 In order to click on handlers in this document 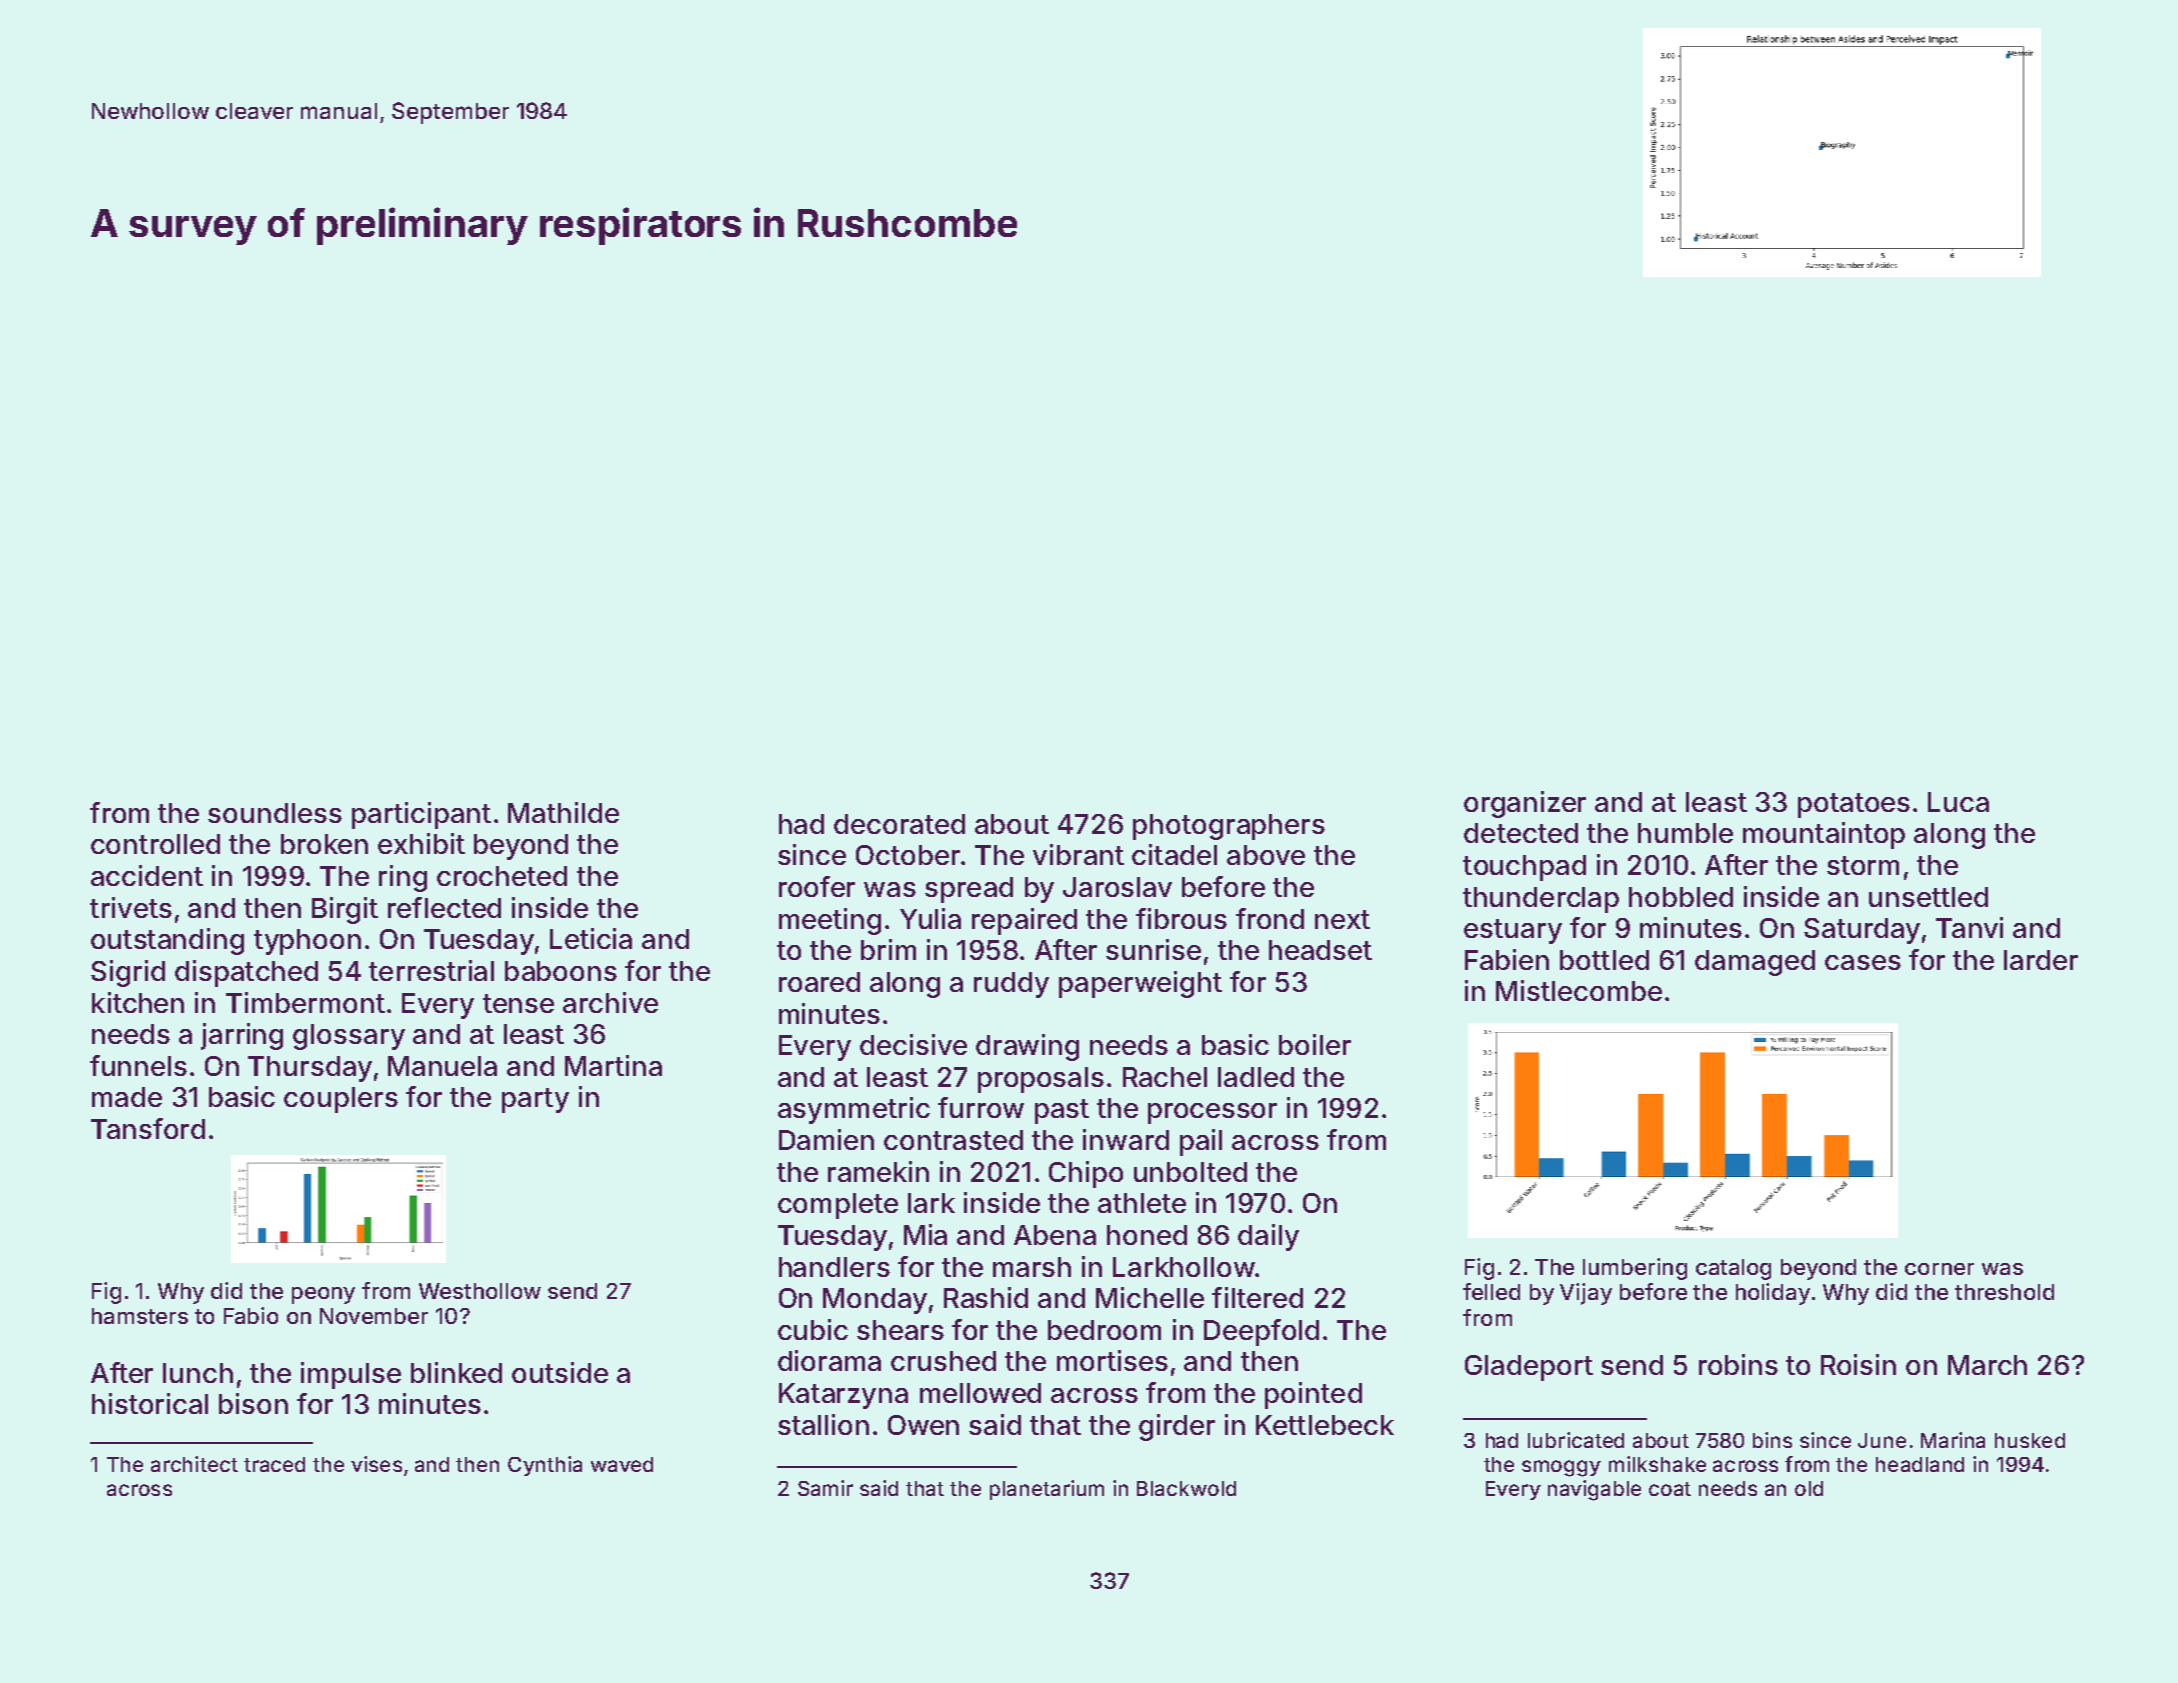, I will do `click(834, 1267)`.
